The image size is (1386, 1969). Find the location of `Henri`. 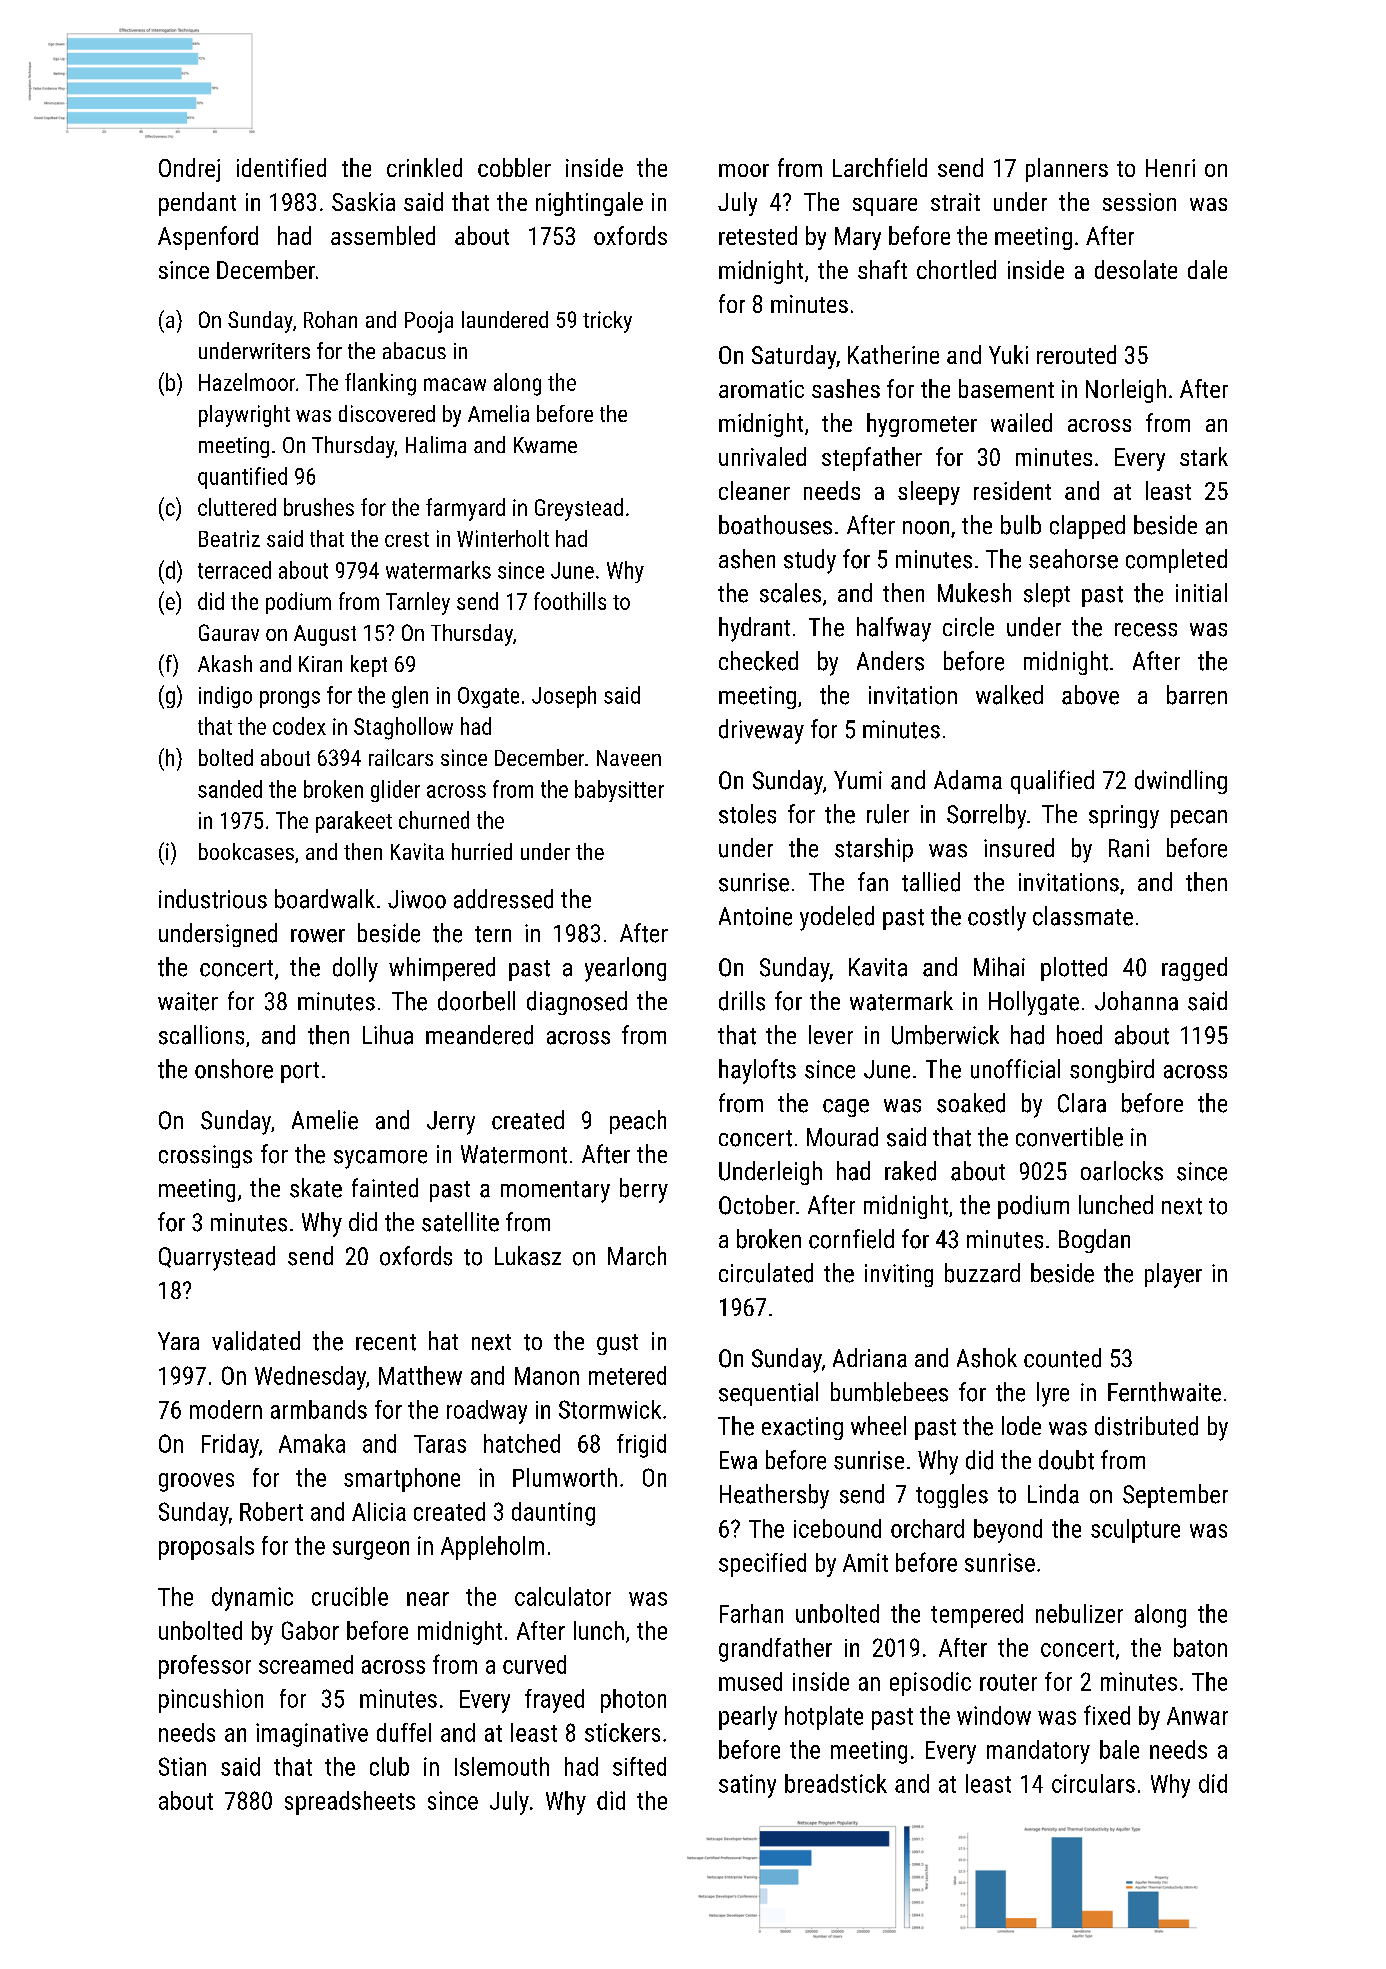

Henri is located at coordinates (1170, 168).
